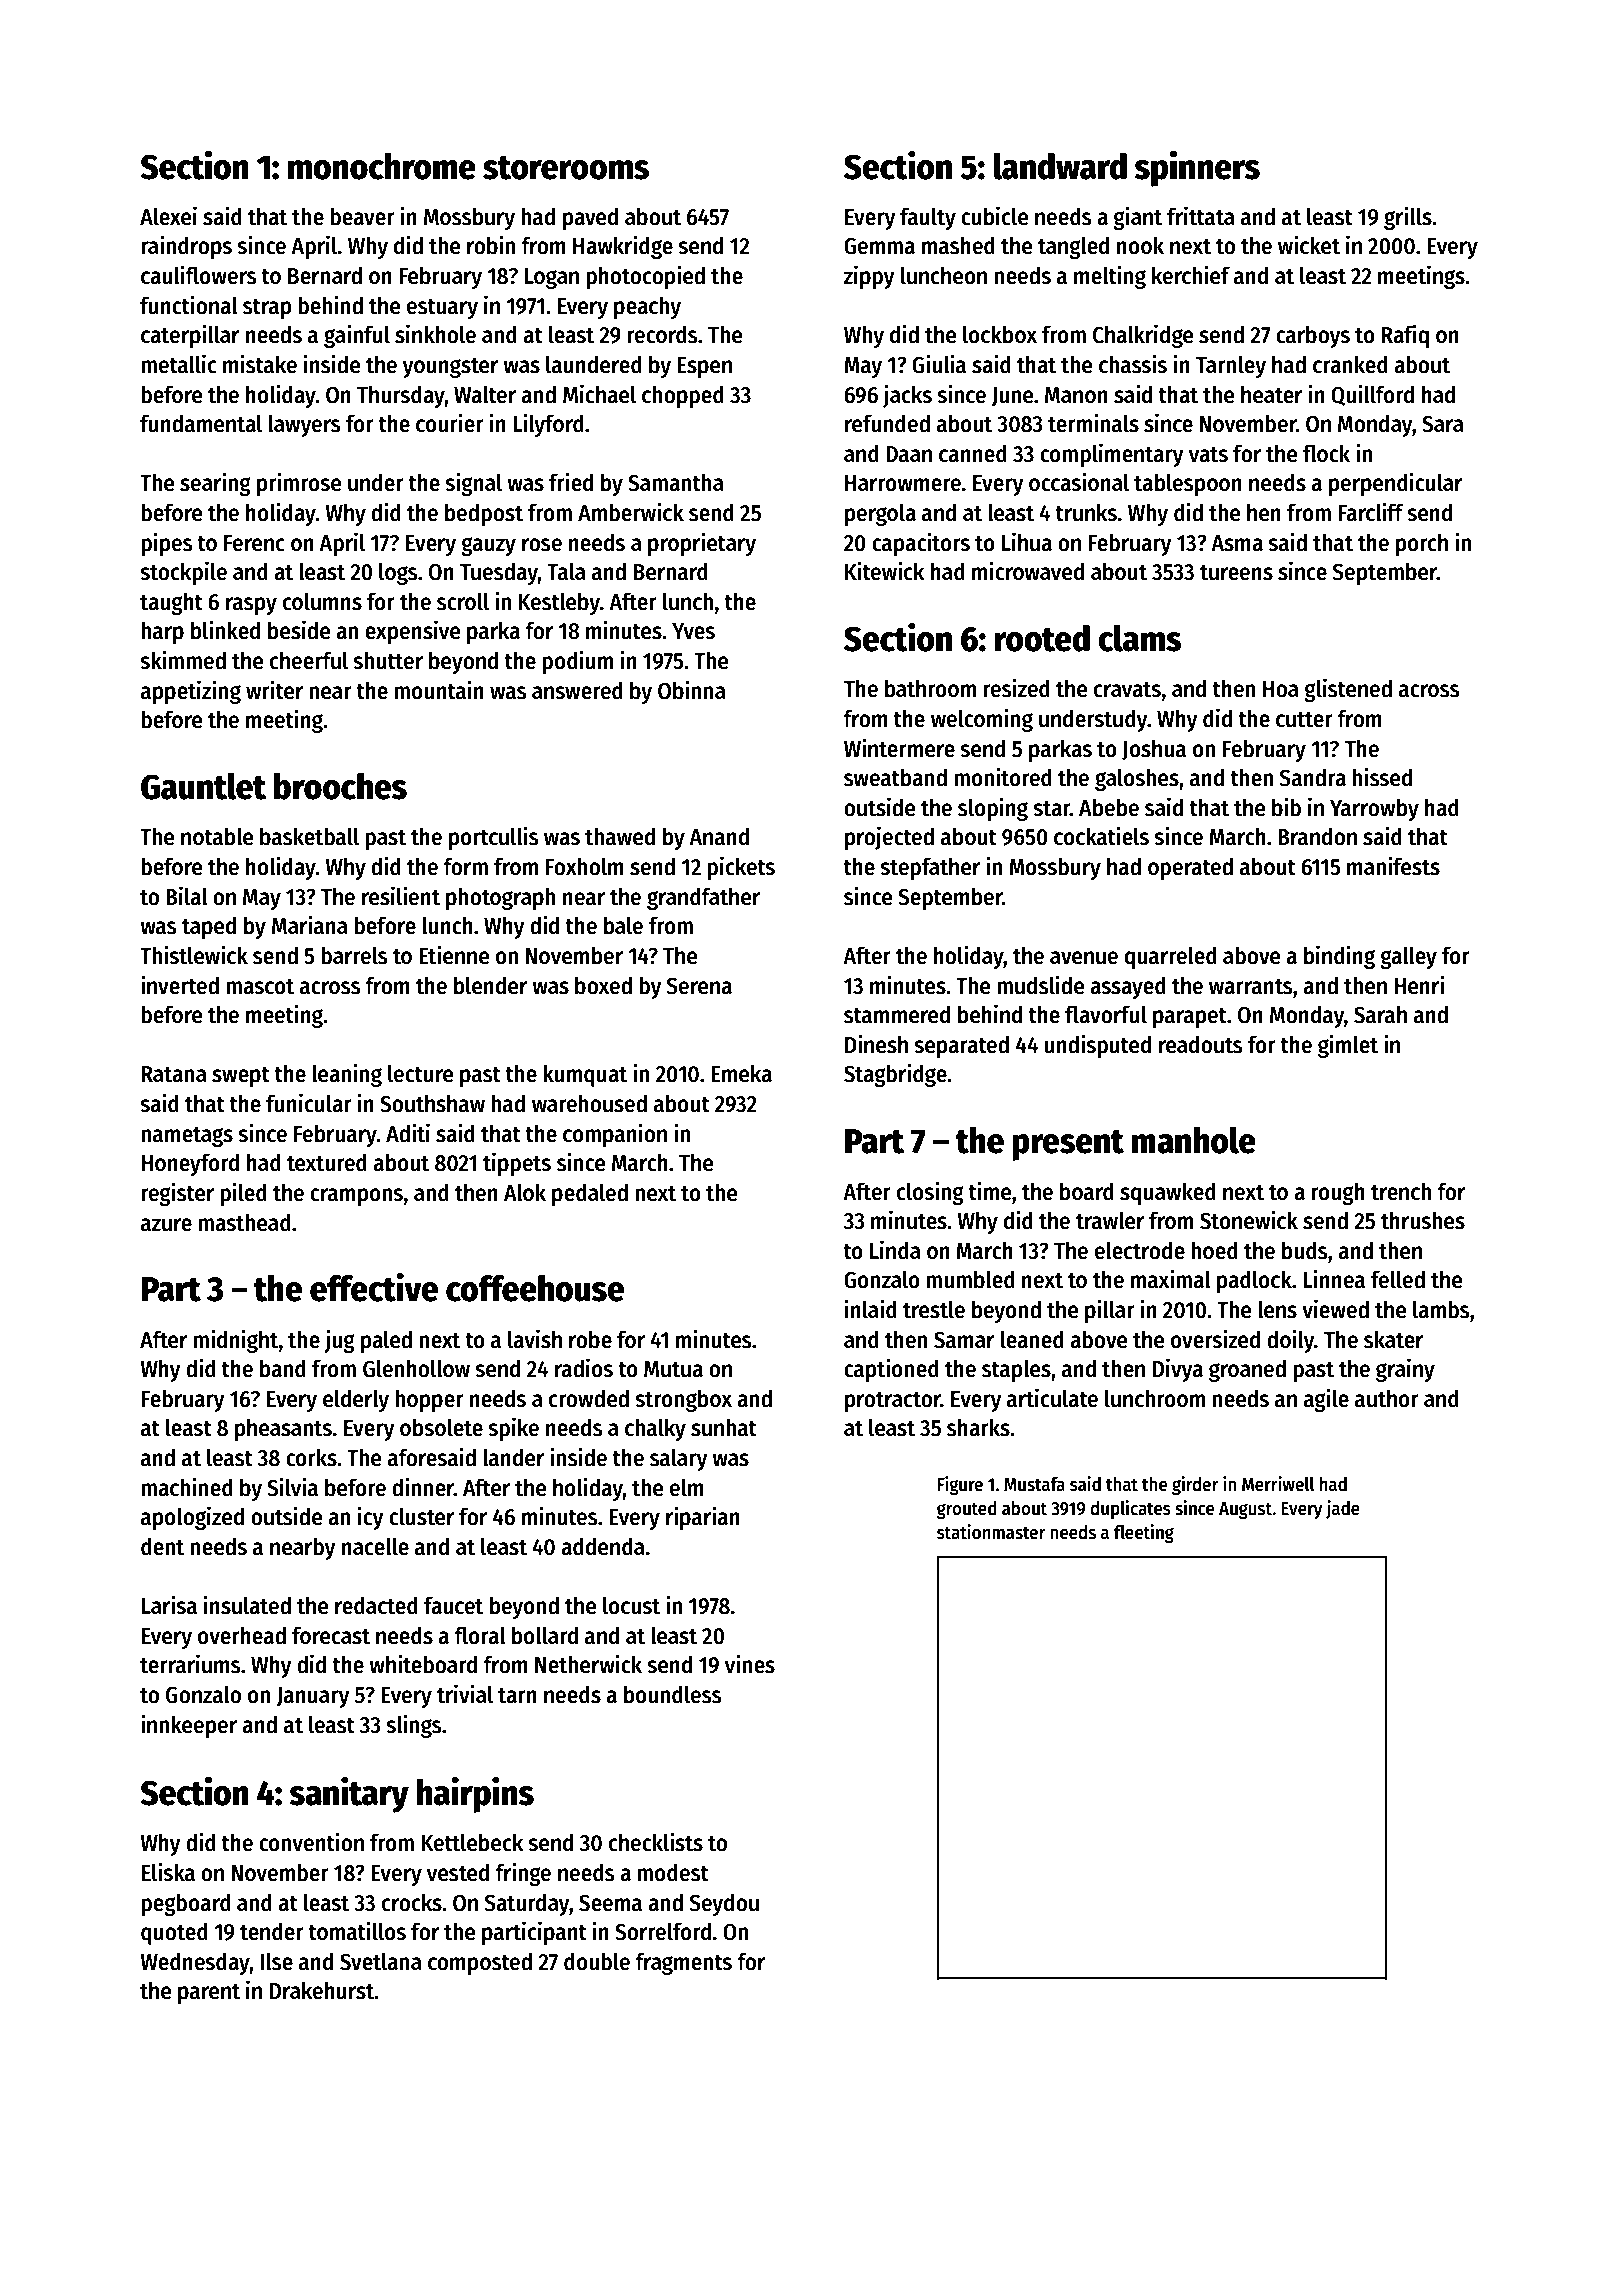 The image size is (1620, 2292). What do you see at coordinates (588, 1664) in the image?
I see `Netherwick` at bounding box center [588, 1664].
